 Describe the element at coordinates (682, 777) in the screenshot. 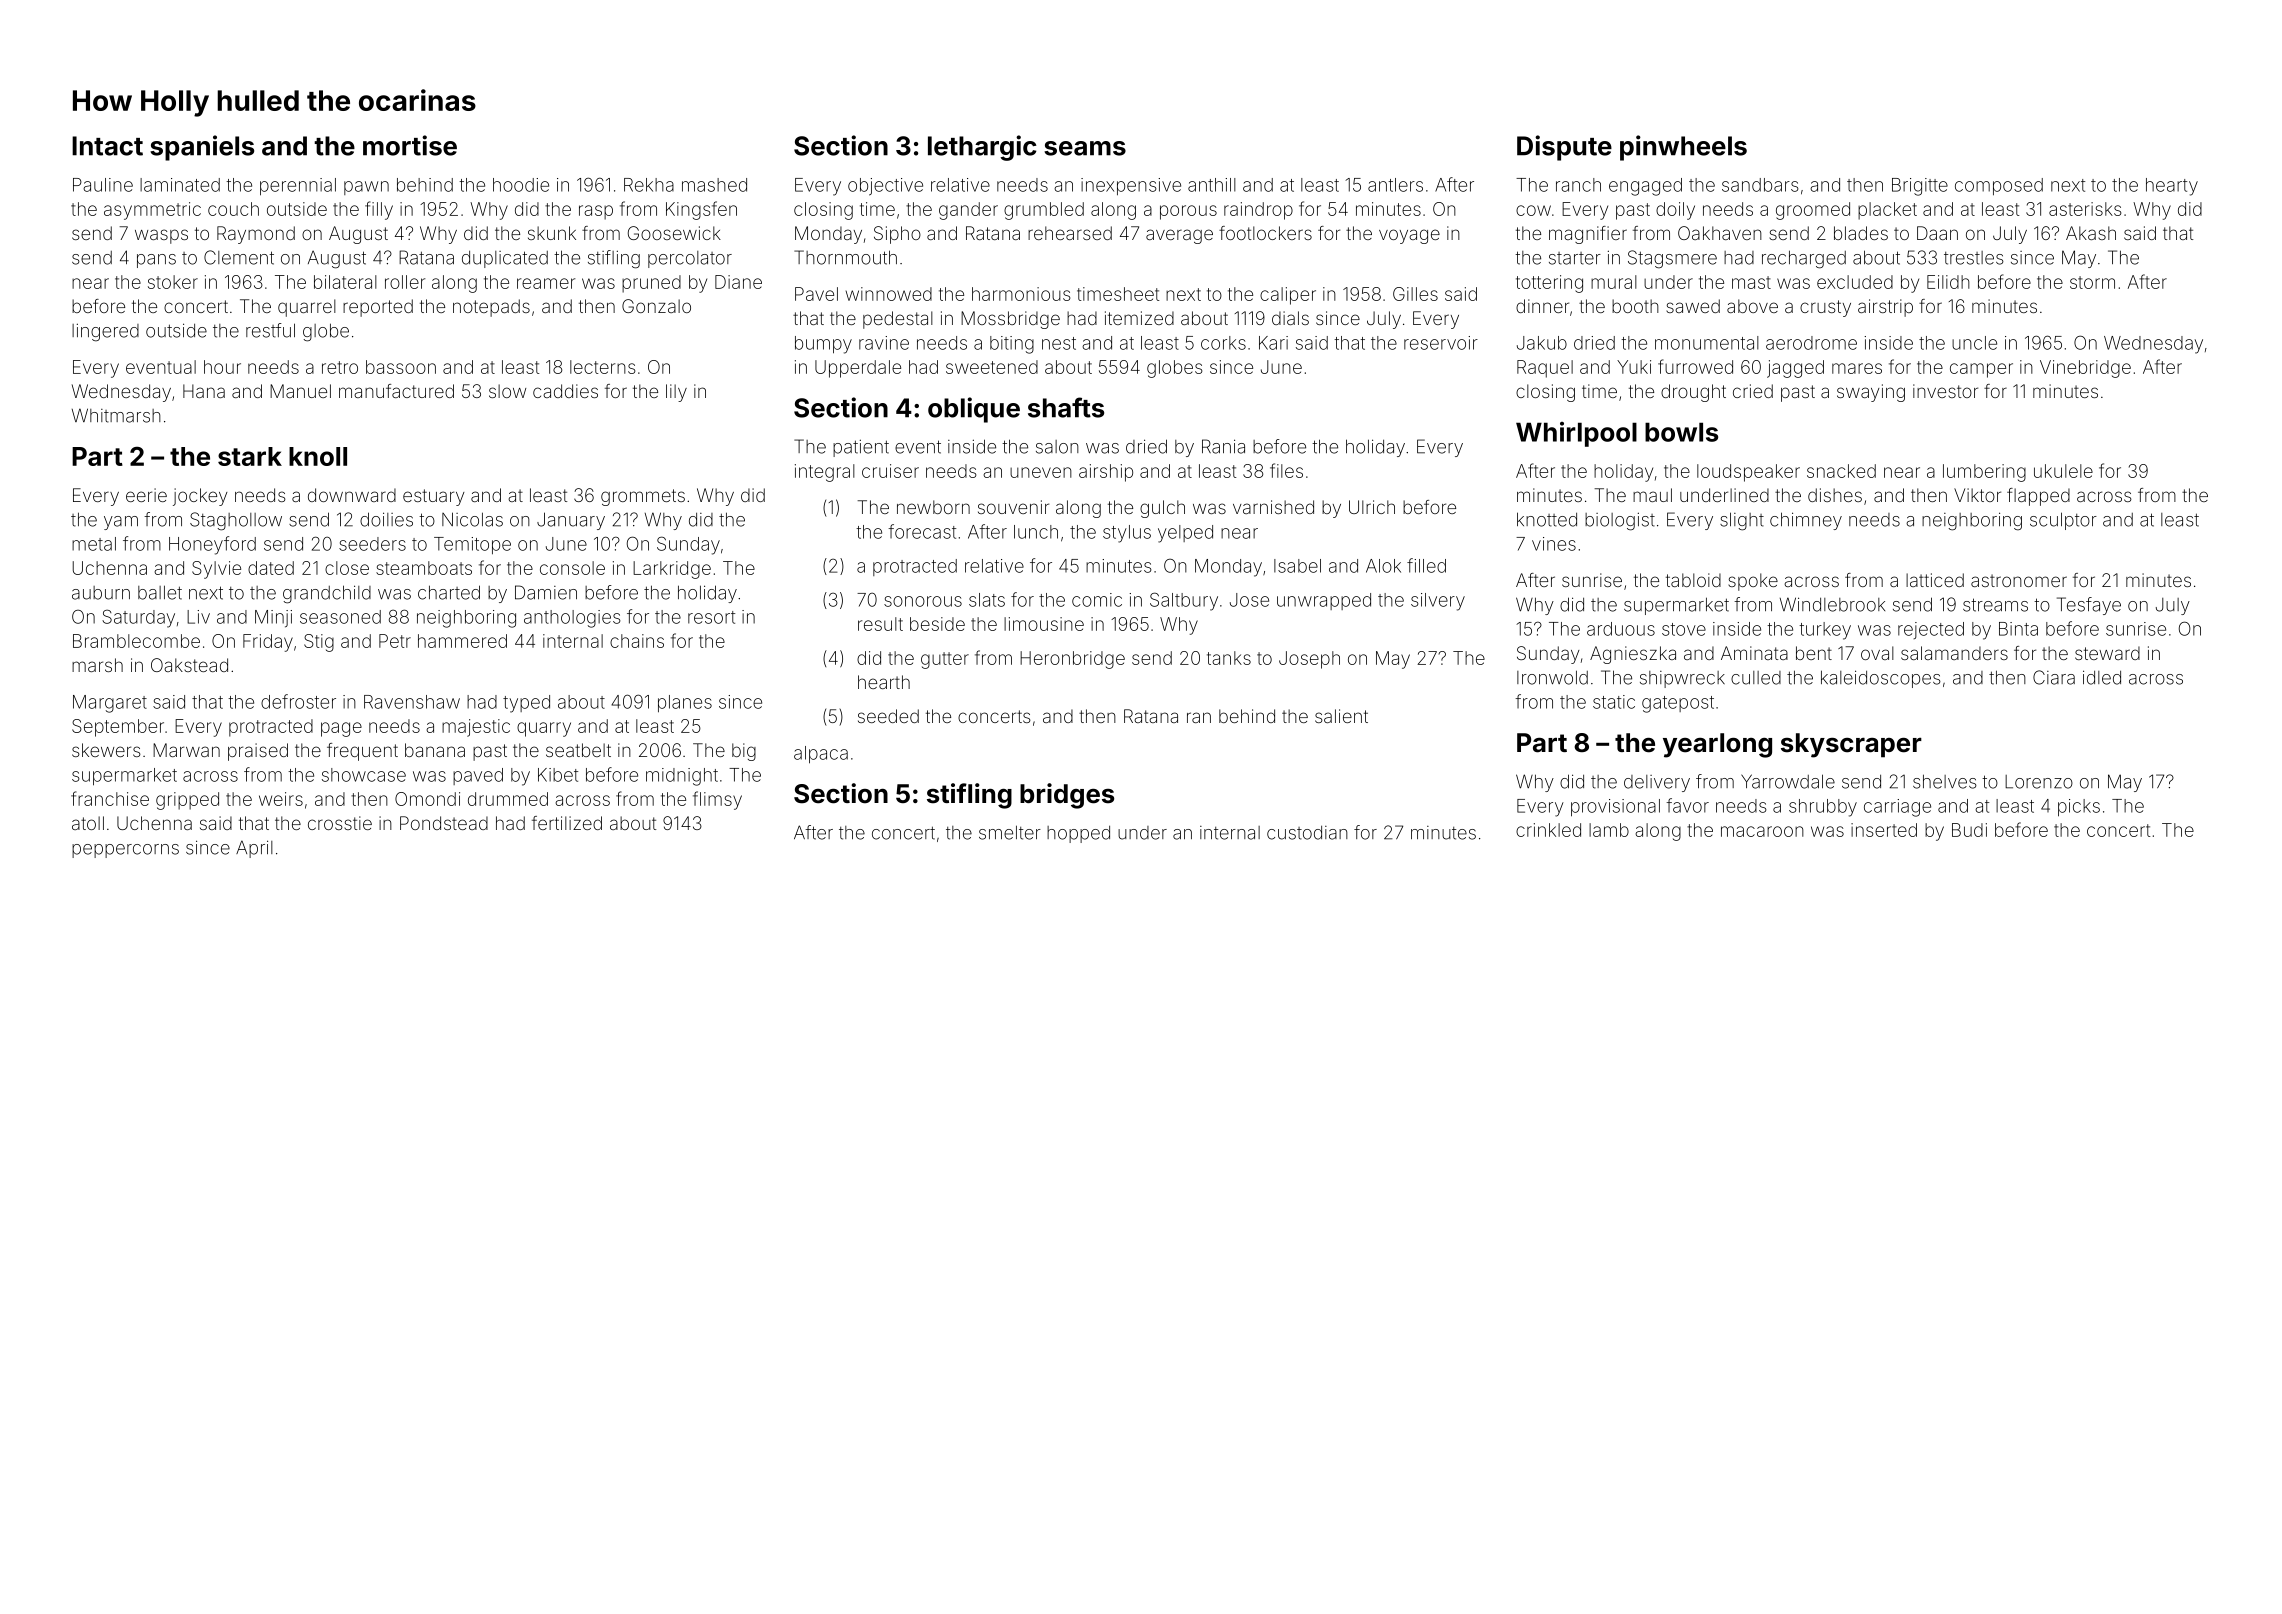

I see `midnight` at that location.
